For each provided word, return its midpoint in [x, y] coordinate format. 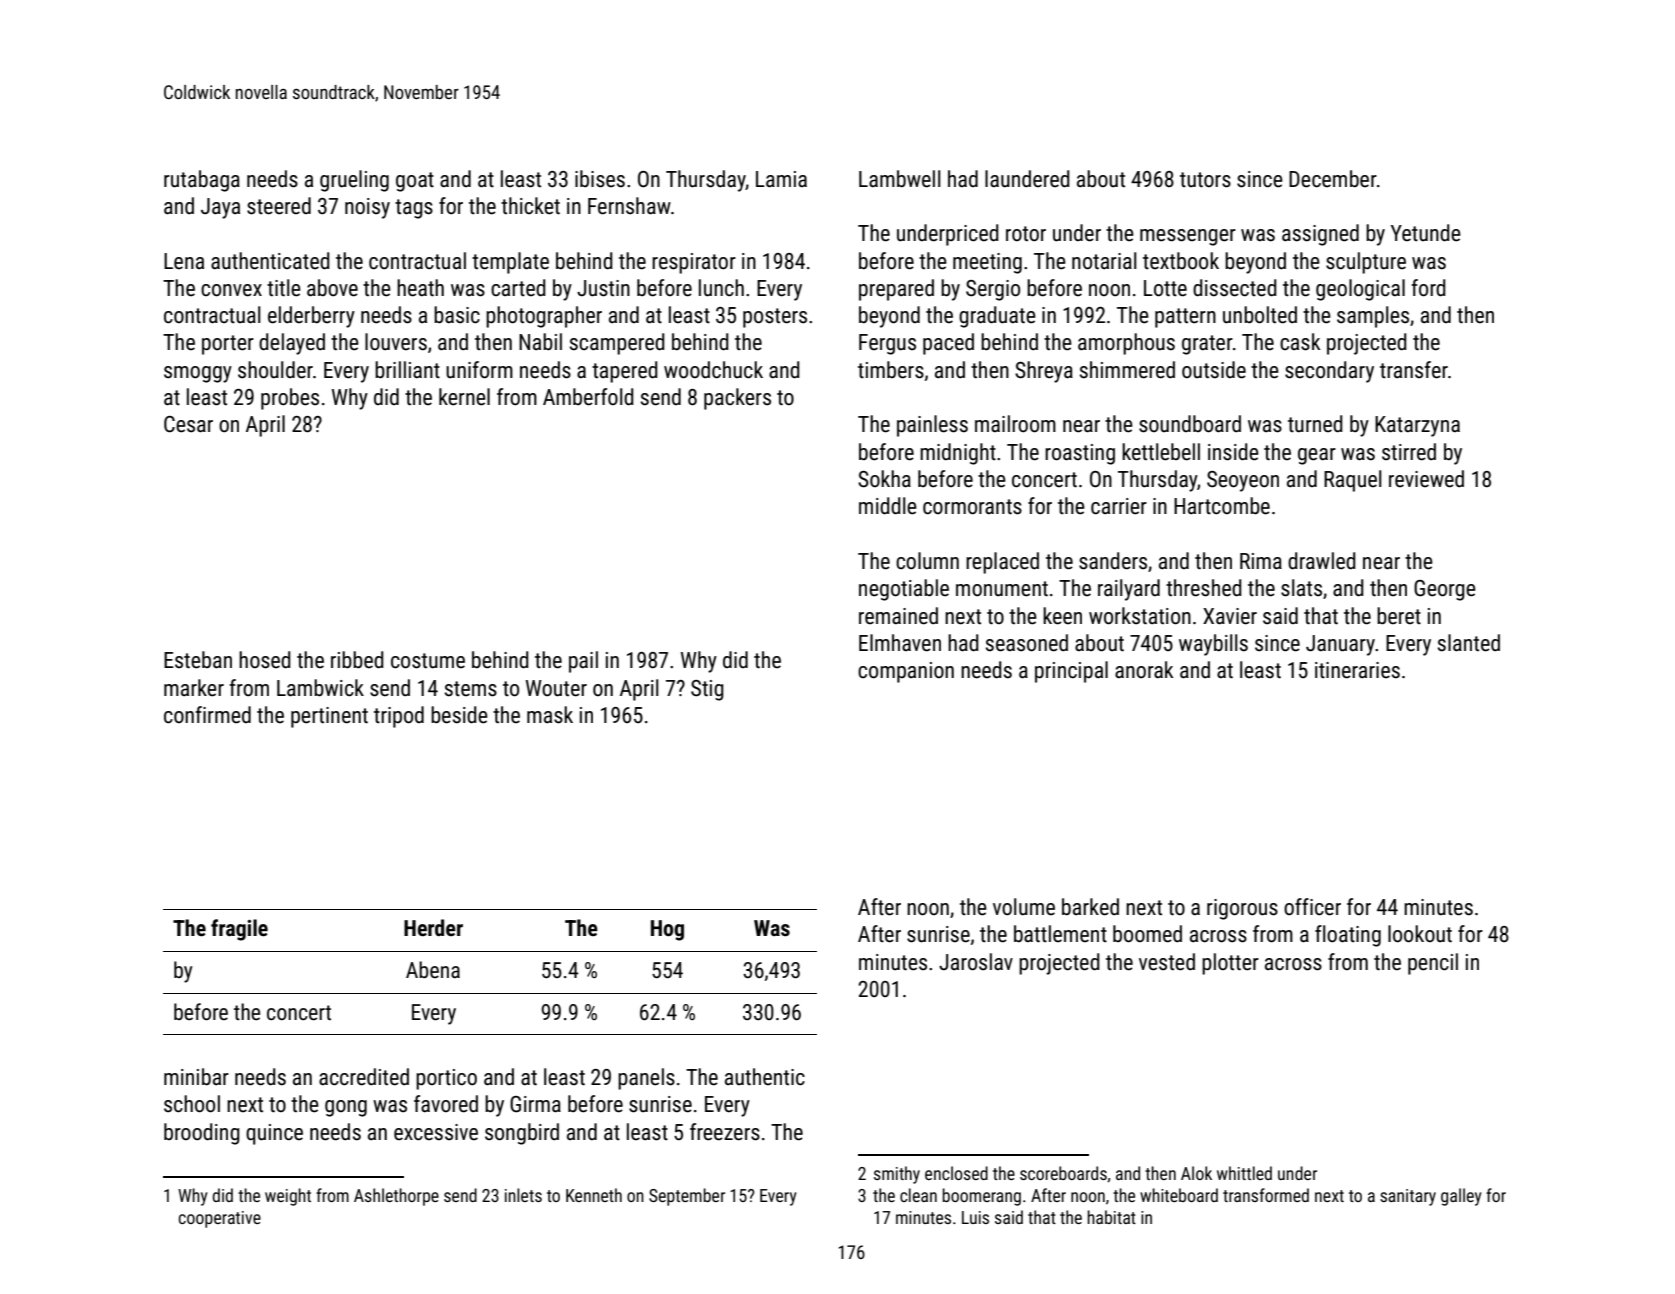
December [1333, 179]
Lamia [781, 179]
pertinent [329, 717]
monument [1002, 589]
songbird [522, 1134]
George [1445, 590]
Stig [707, 690]
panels [646, 1079]
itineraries [1357, 670]
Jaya [220, 208]
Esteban [198, 660]
